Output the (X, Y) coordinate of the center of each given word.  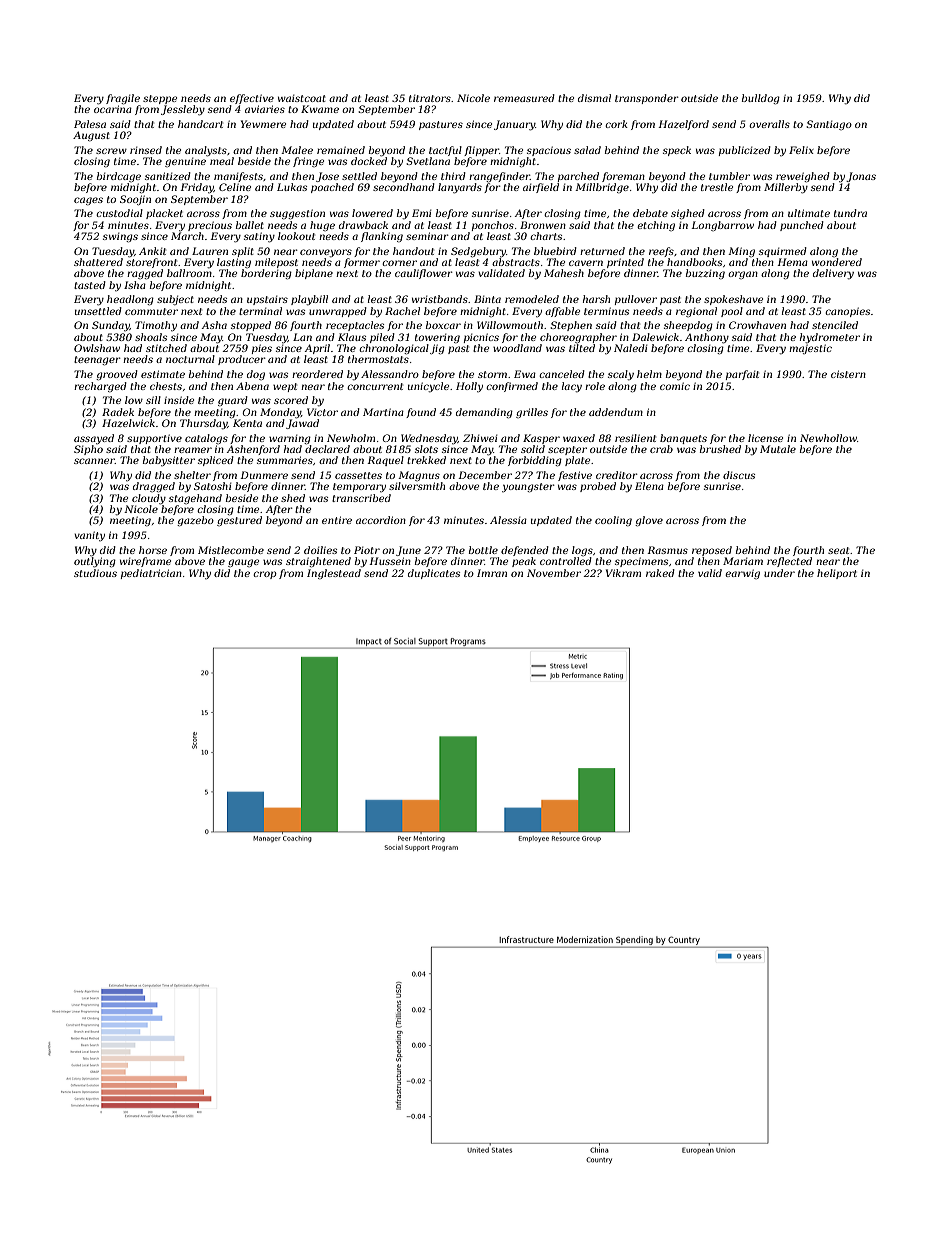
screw (111, 151)
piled (382, 338)
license (765, 438)
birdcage (119, 177)
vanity (89, 536)
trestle (717, 187)
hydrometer (830, 338)
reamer (193, 450)
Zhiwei (480, 438)
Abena (252, 386)
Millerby (786, 188)
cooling (613, 521)
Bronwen (543, 225)
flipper (481, 151)
